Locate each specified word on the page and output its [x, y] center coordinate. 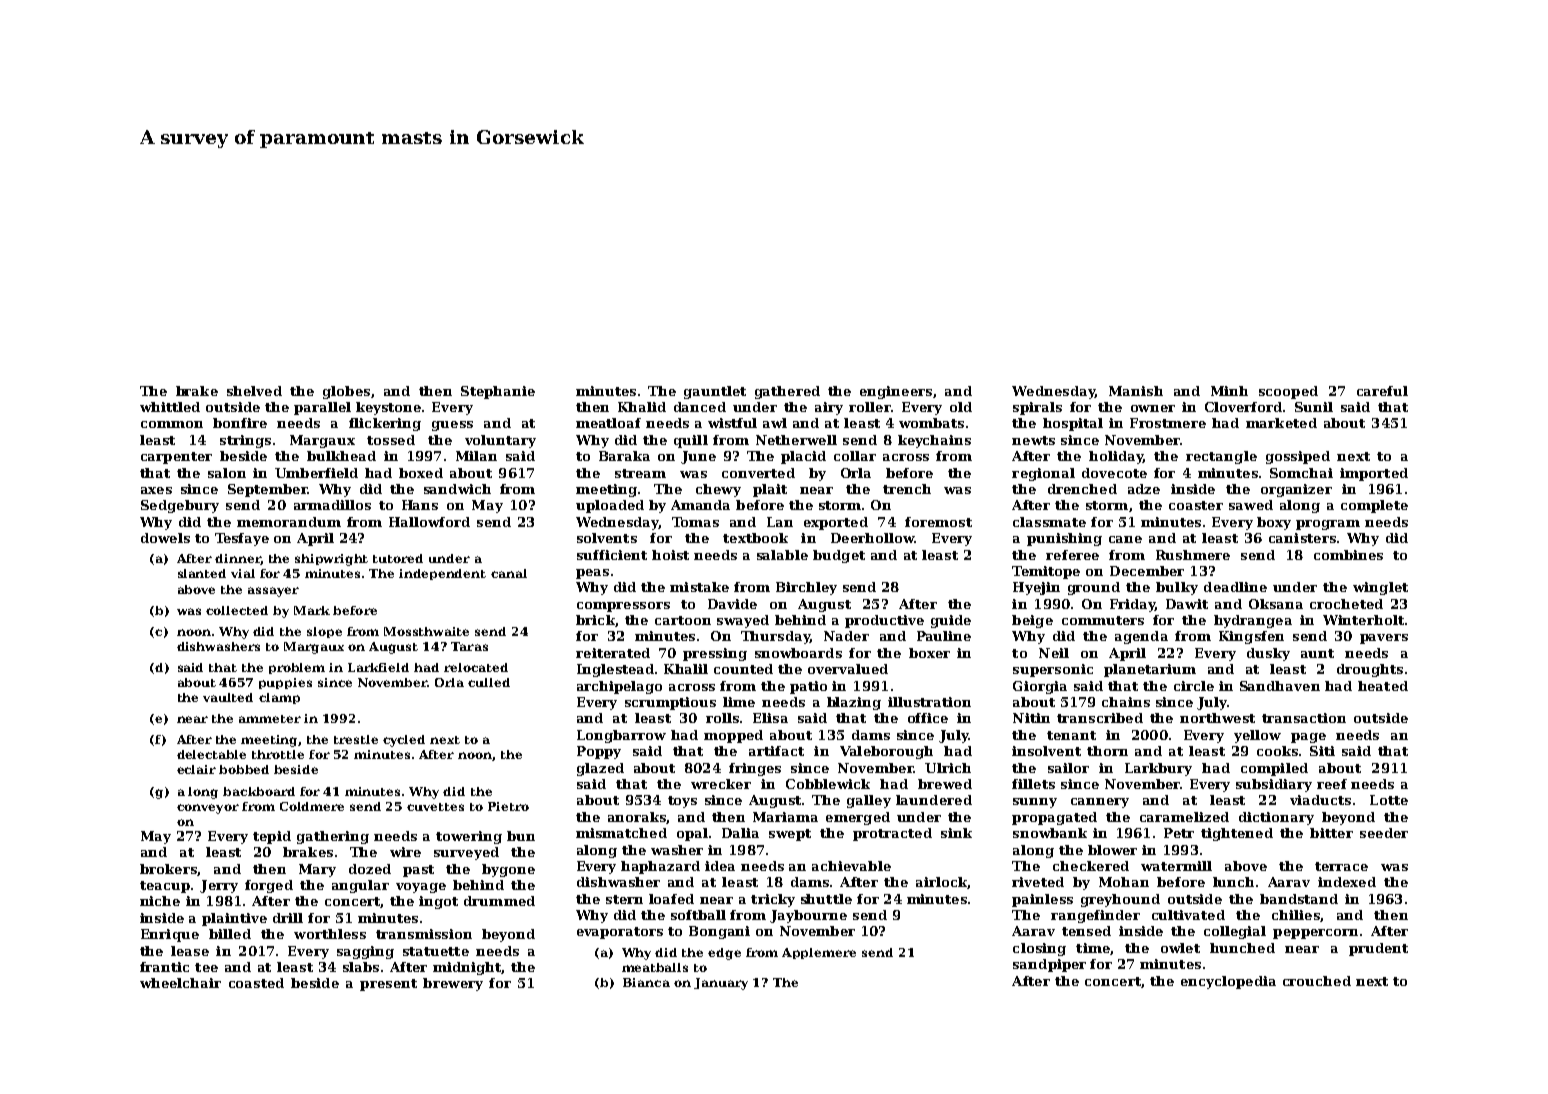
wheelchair [180, 983]
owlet [1180, 948]
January [721, 984]
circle [1194, 686]
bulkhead [341, 456]
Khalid [642, 407]
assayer [273, 592]
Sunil [1314, 407]
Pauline [944, 636]
